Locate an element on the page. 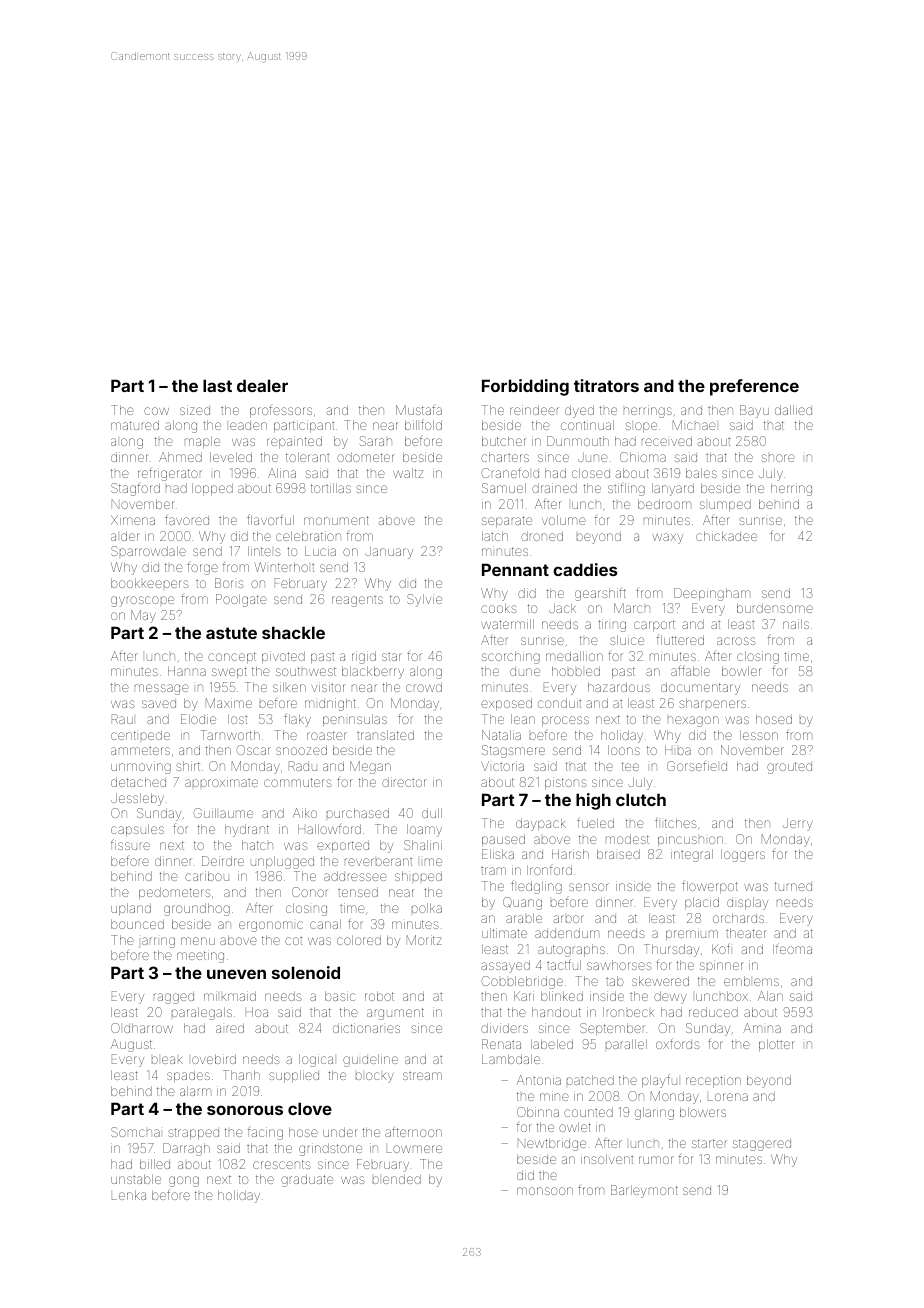 This page has width=924, height=1308. gearshift is located at coordinates (600, 594).
